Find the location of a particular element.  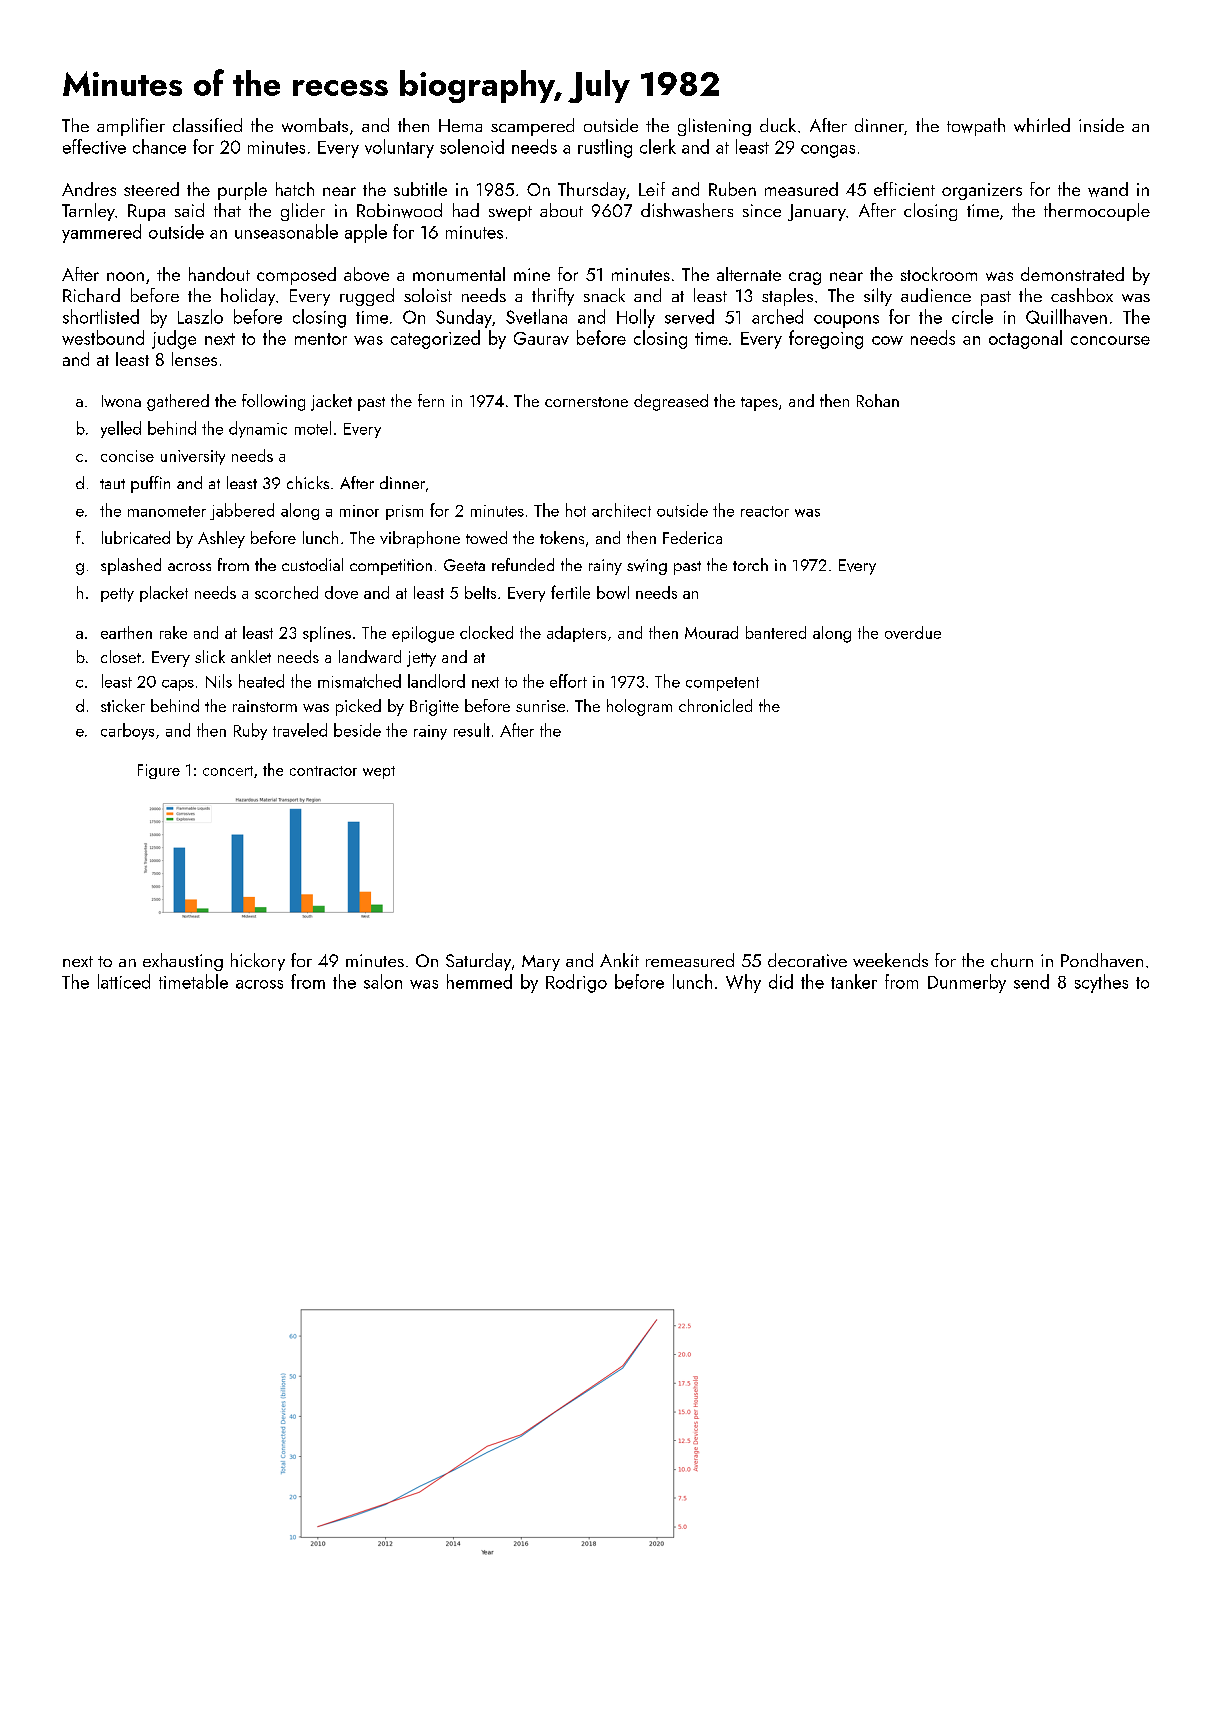

Laszlo is located at coordinates (200, 316).
